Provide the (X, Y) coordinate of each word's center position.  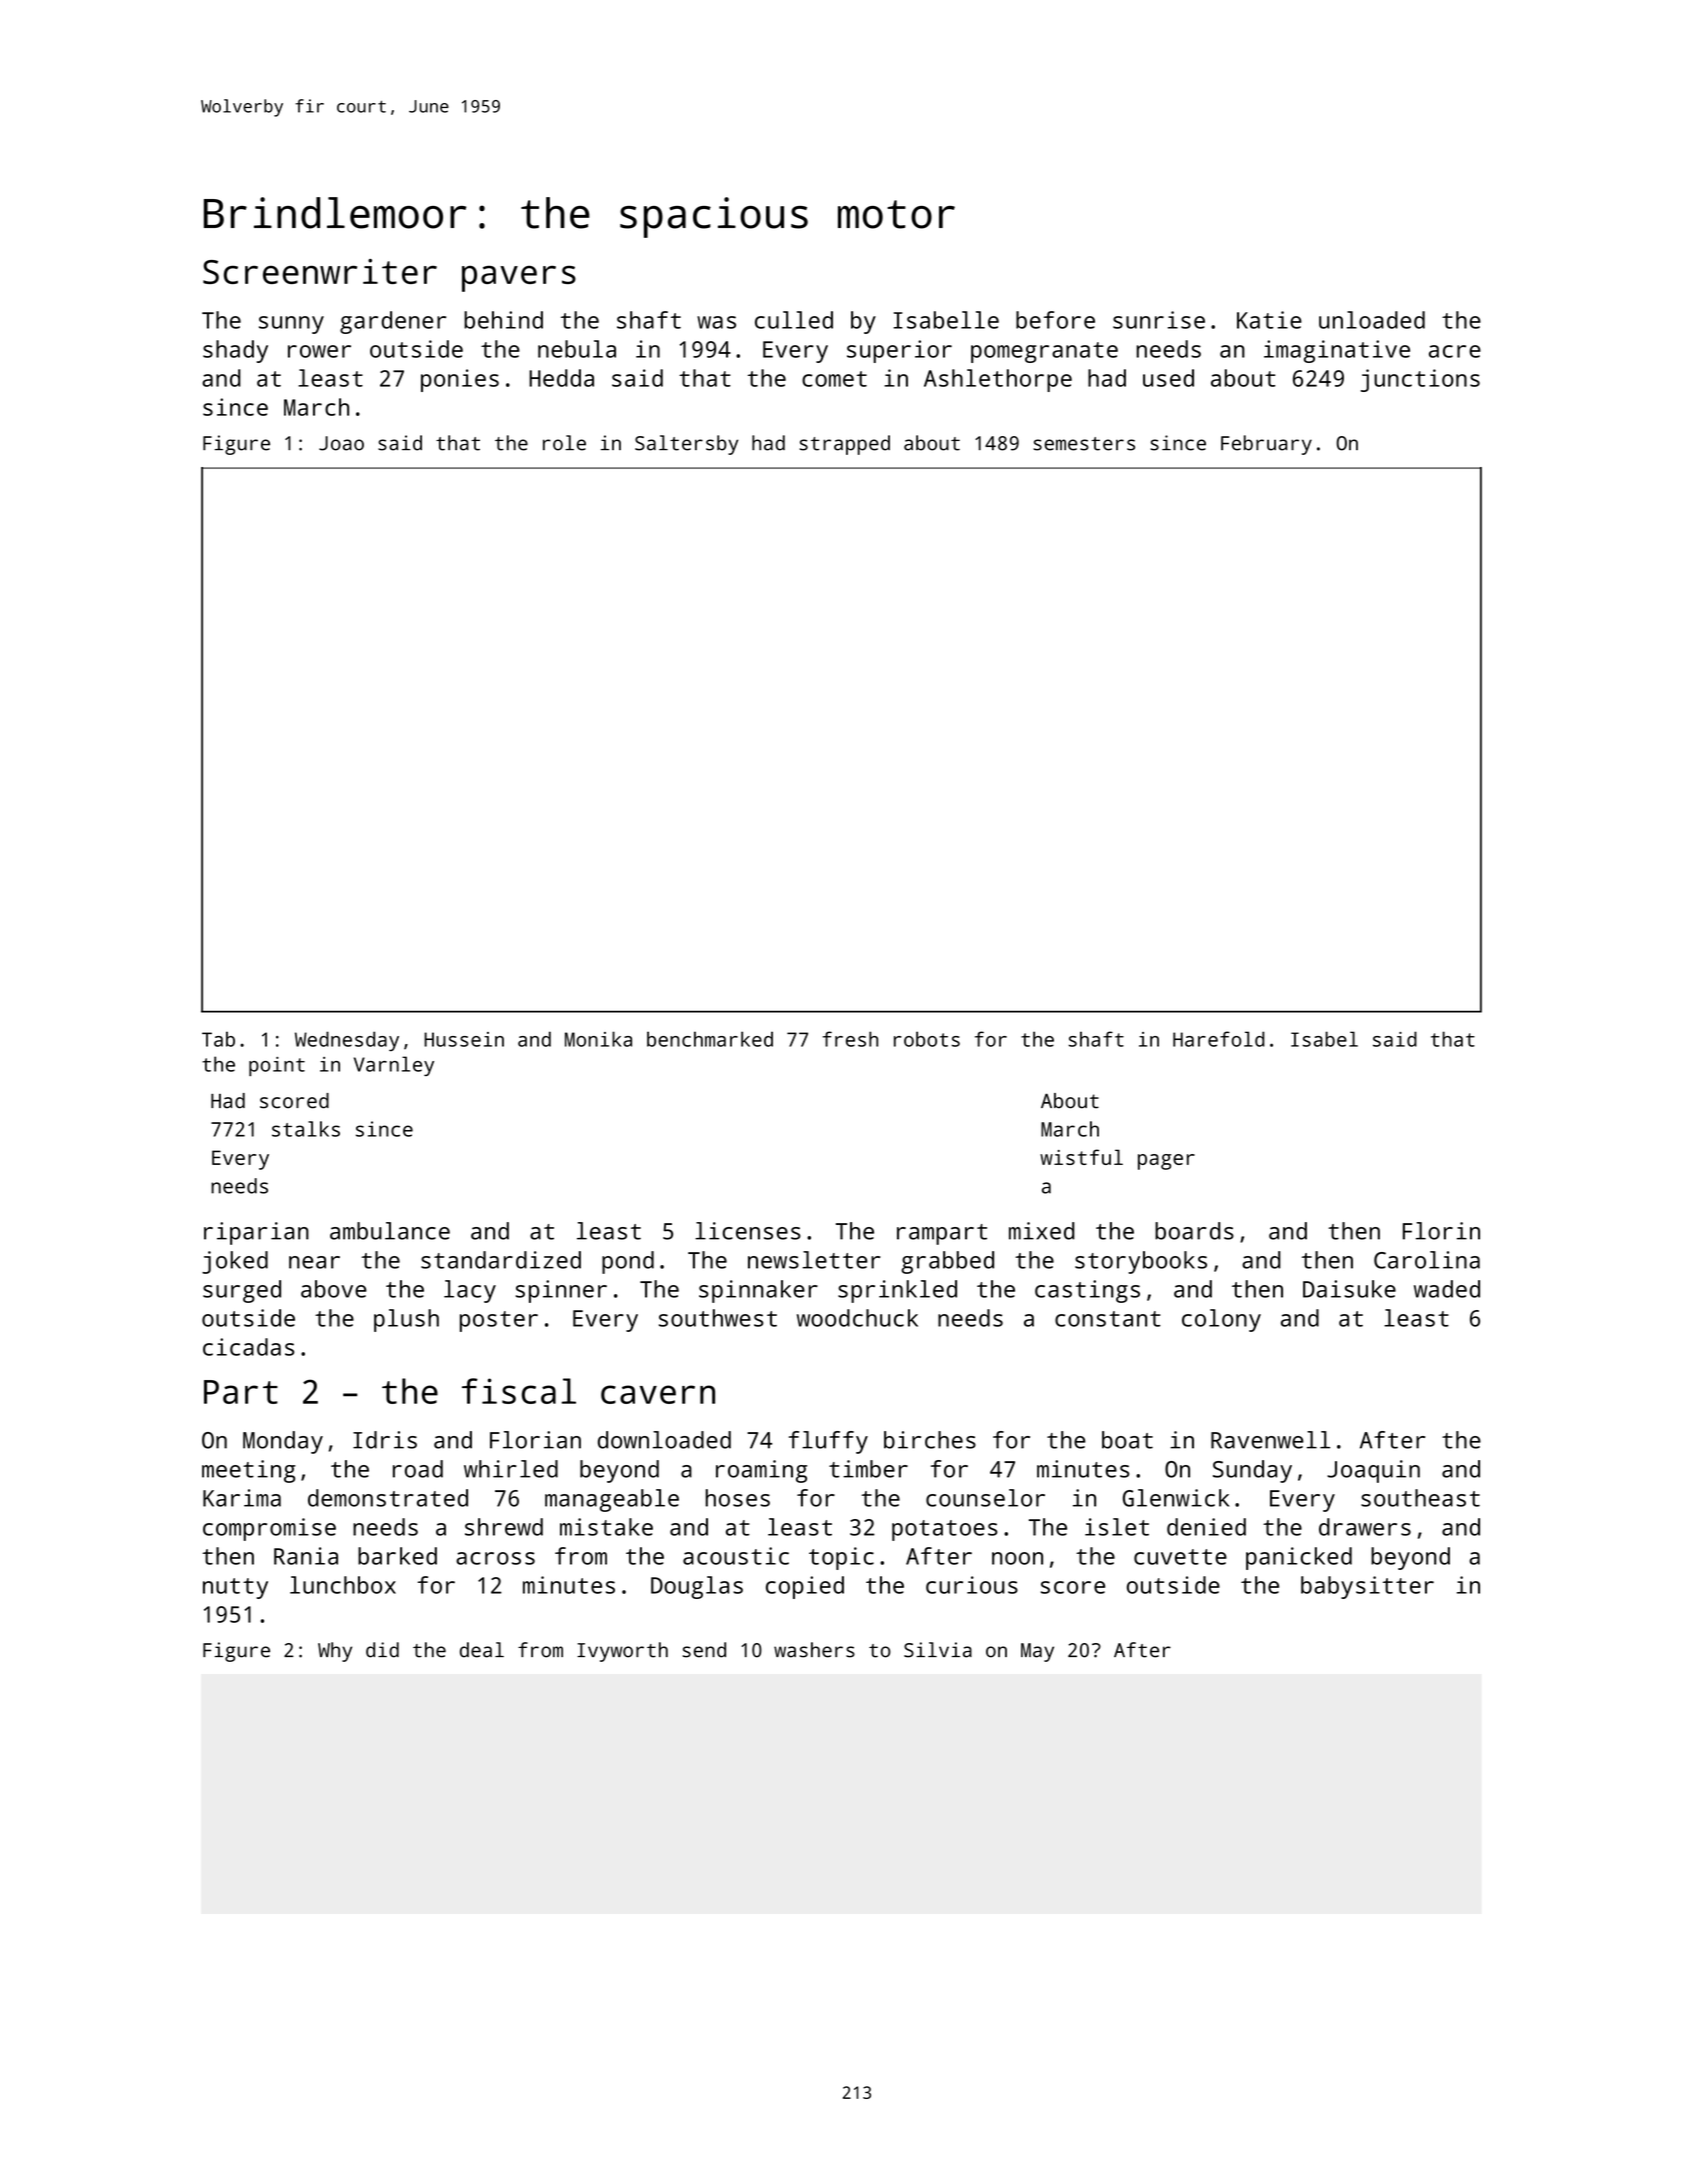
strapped (845, 445)
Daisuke (1349, 1289)
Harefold (1219, 1039)
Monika (598, 1039)
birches (930, 1440)
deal (482, 1650)
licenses (747, 1231)
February (1266, 445)
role (564, 443)
